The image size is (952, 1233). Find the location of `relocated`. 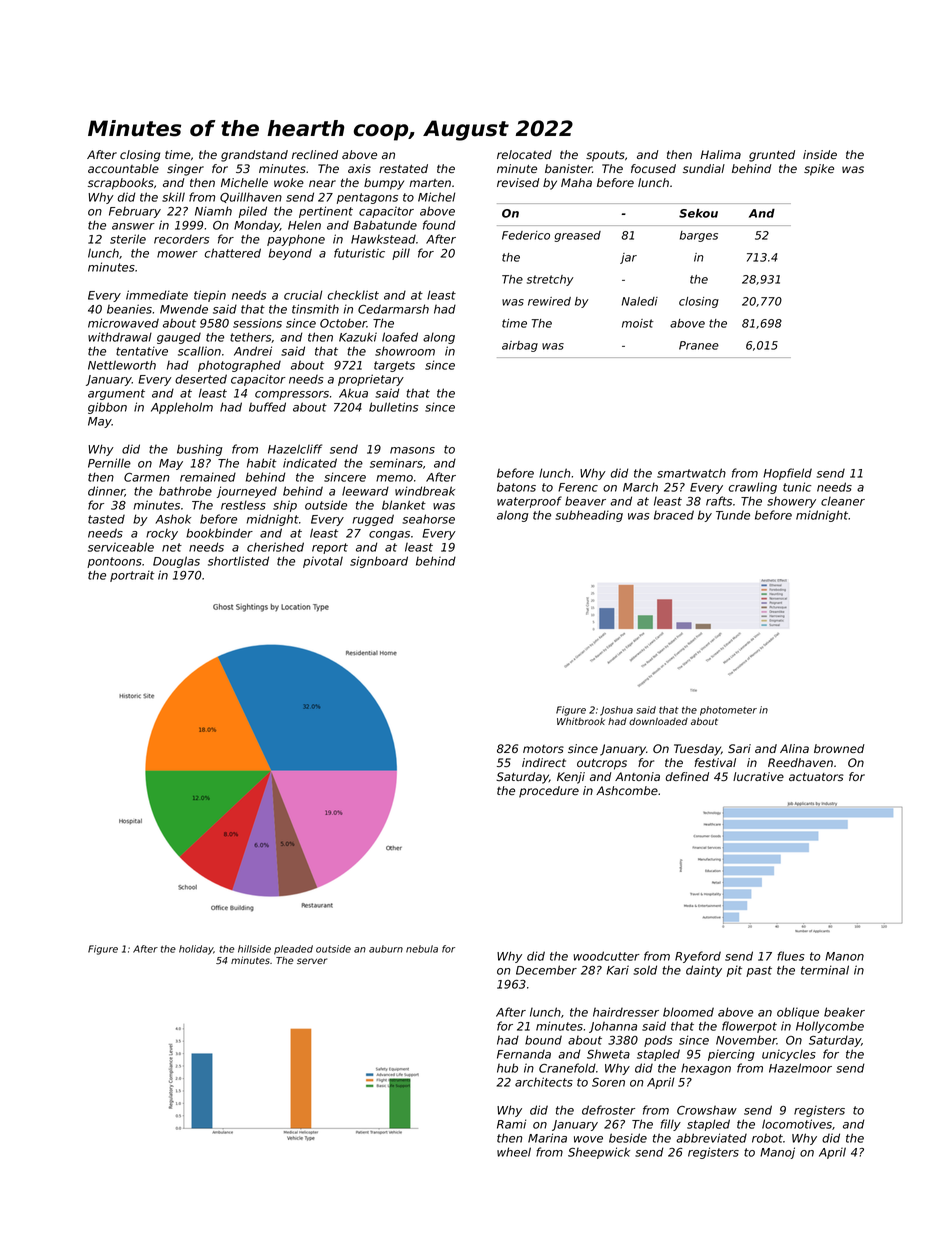

relocated is located at coordinates (524, 154).
